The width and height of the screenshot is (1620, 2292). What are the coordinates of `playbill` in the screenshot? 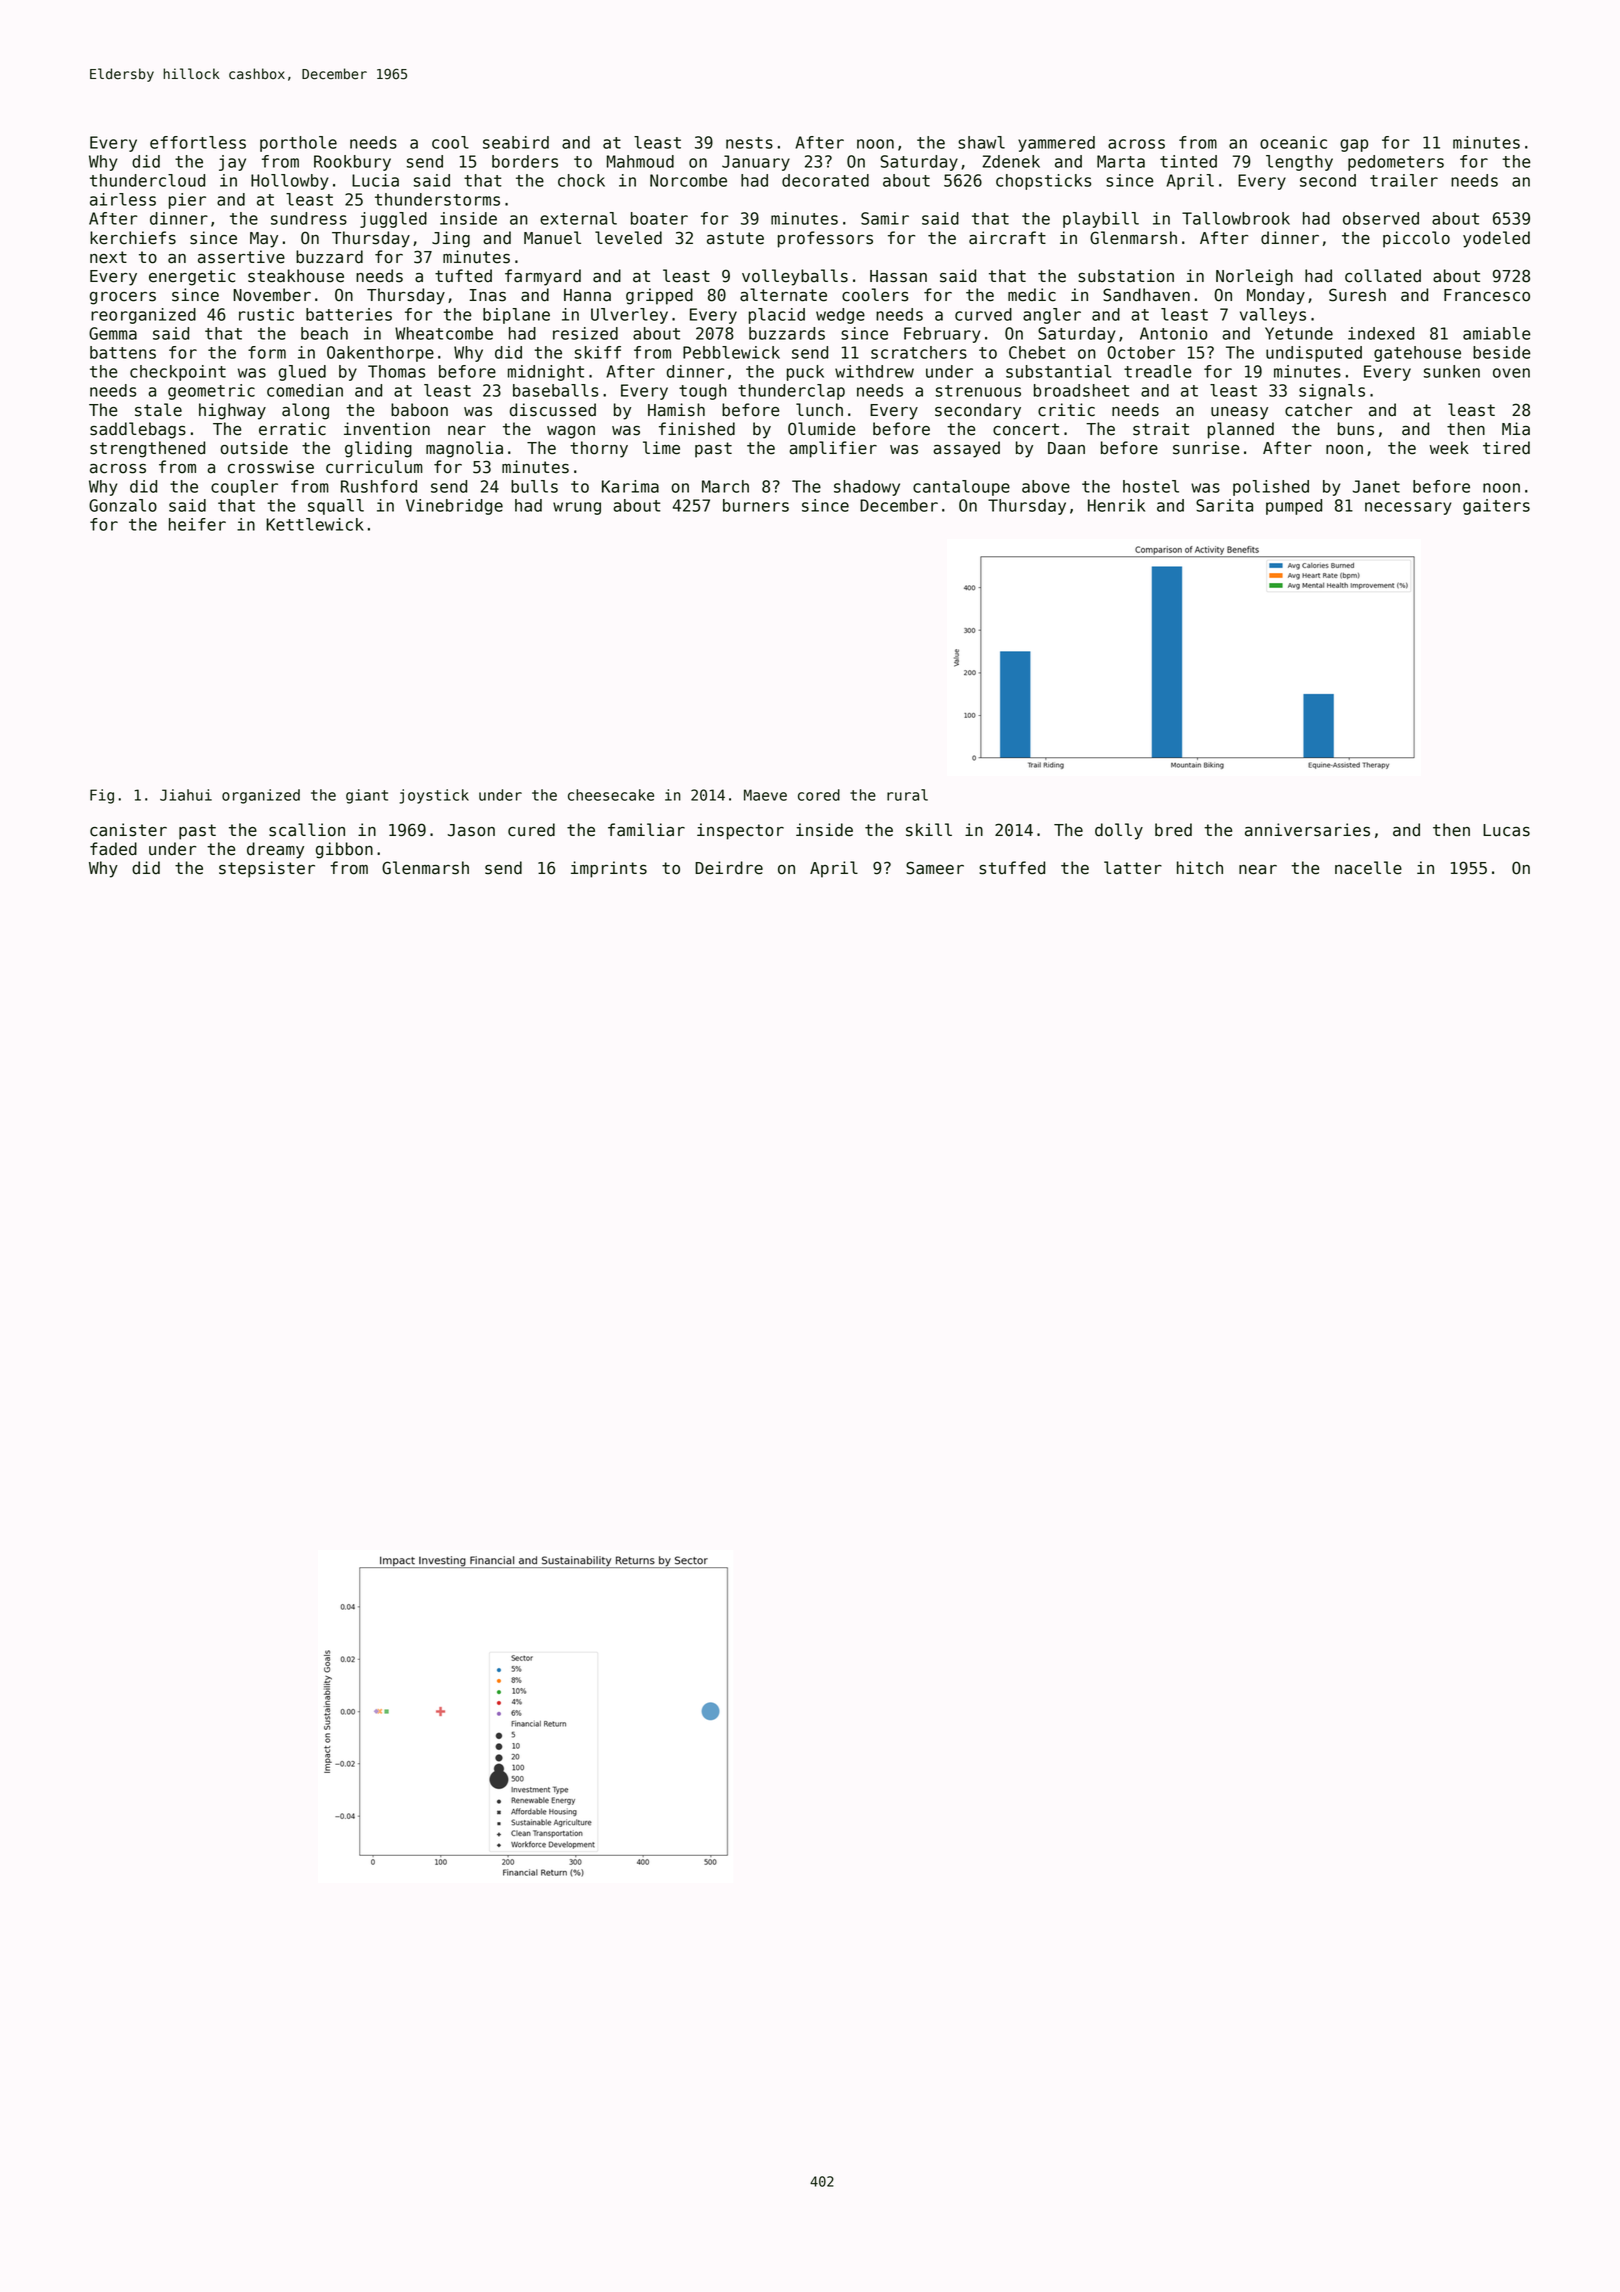 It's located at (1101, 220).
